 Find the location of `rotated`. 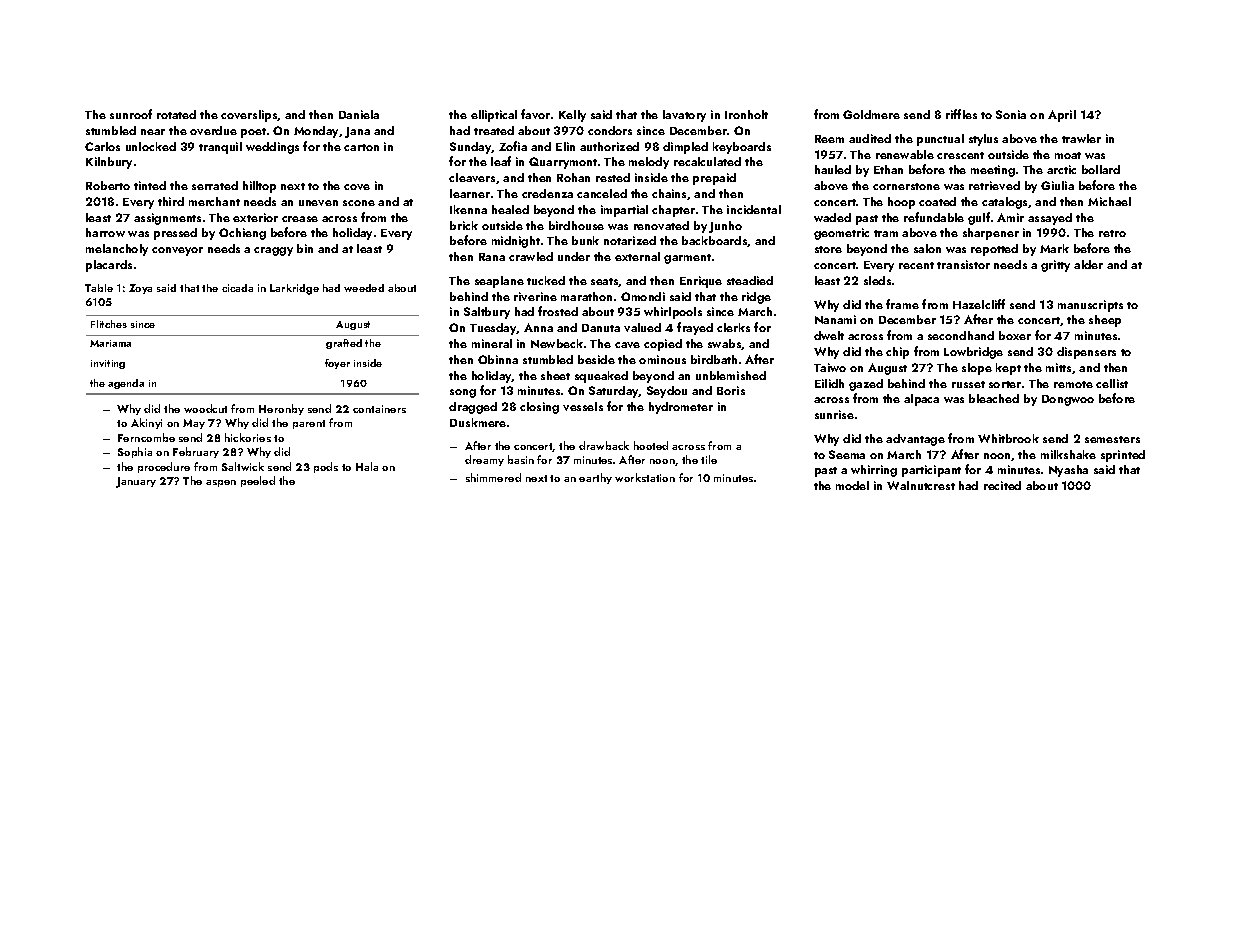

rotated is located at coordinates (176, 114).
